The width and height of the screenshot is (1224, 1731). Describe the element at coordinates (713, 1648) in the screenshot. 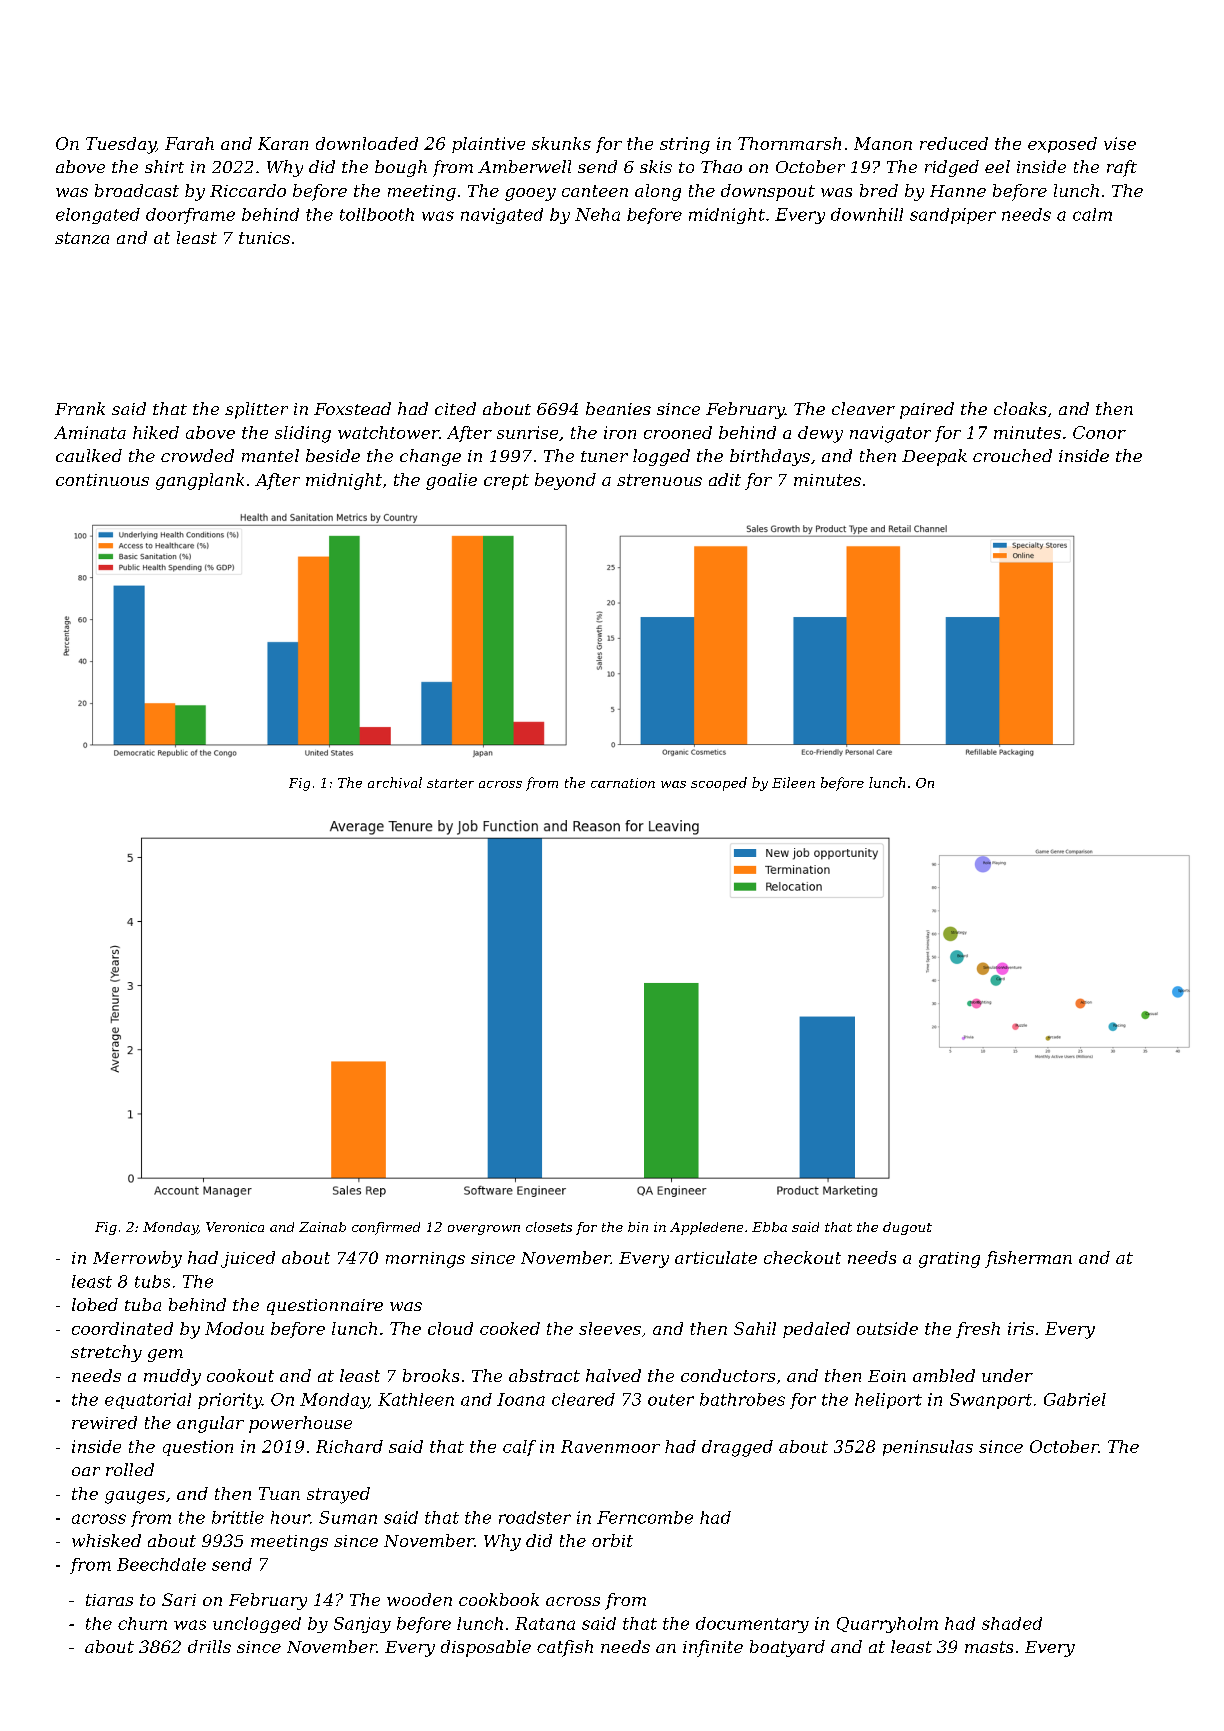

I see `infinite` at that location.
